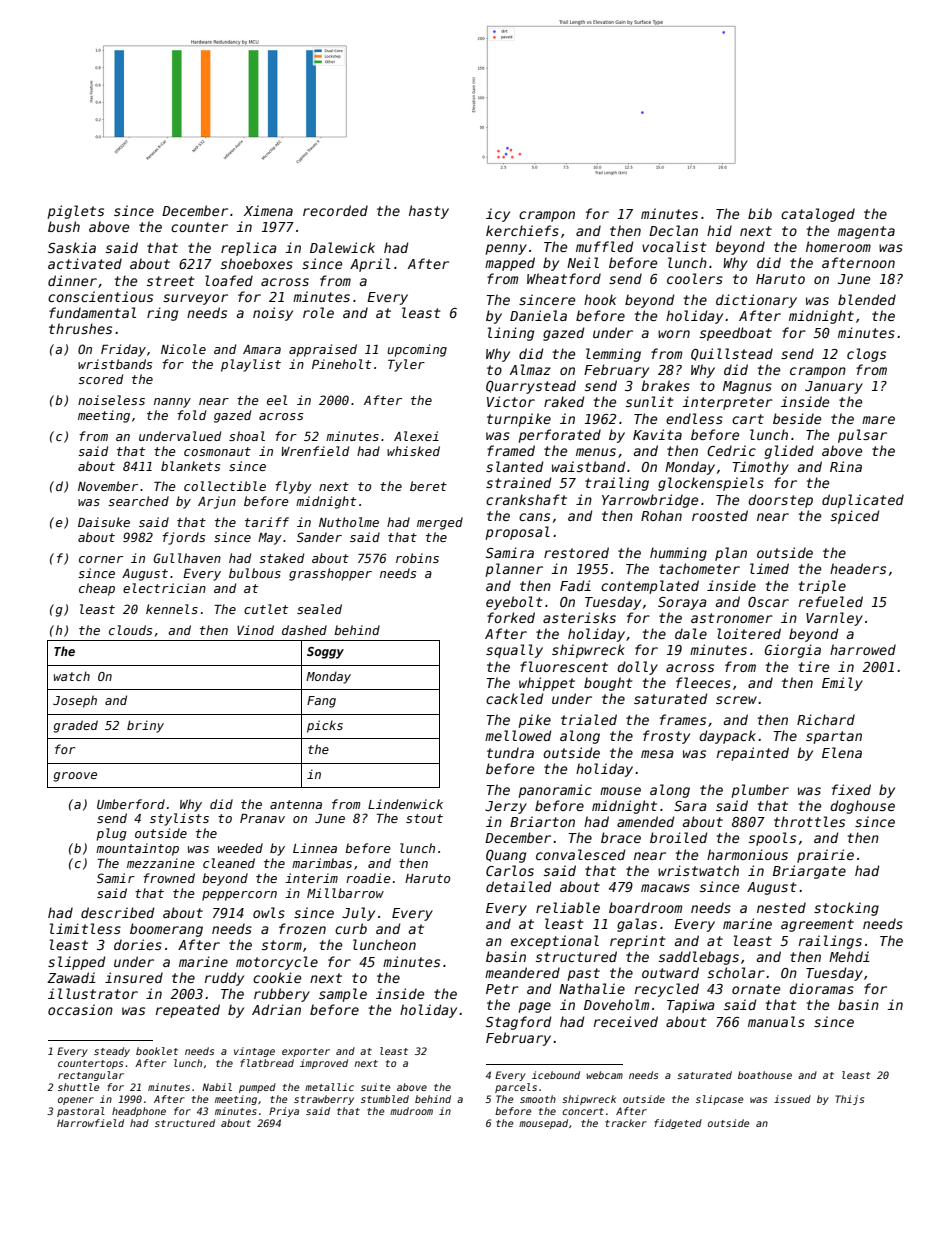  What do you see at coordinates (530, 369) in the screenshot?
I see `Almaz` at bounding box center [530, 369].
